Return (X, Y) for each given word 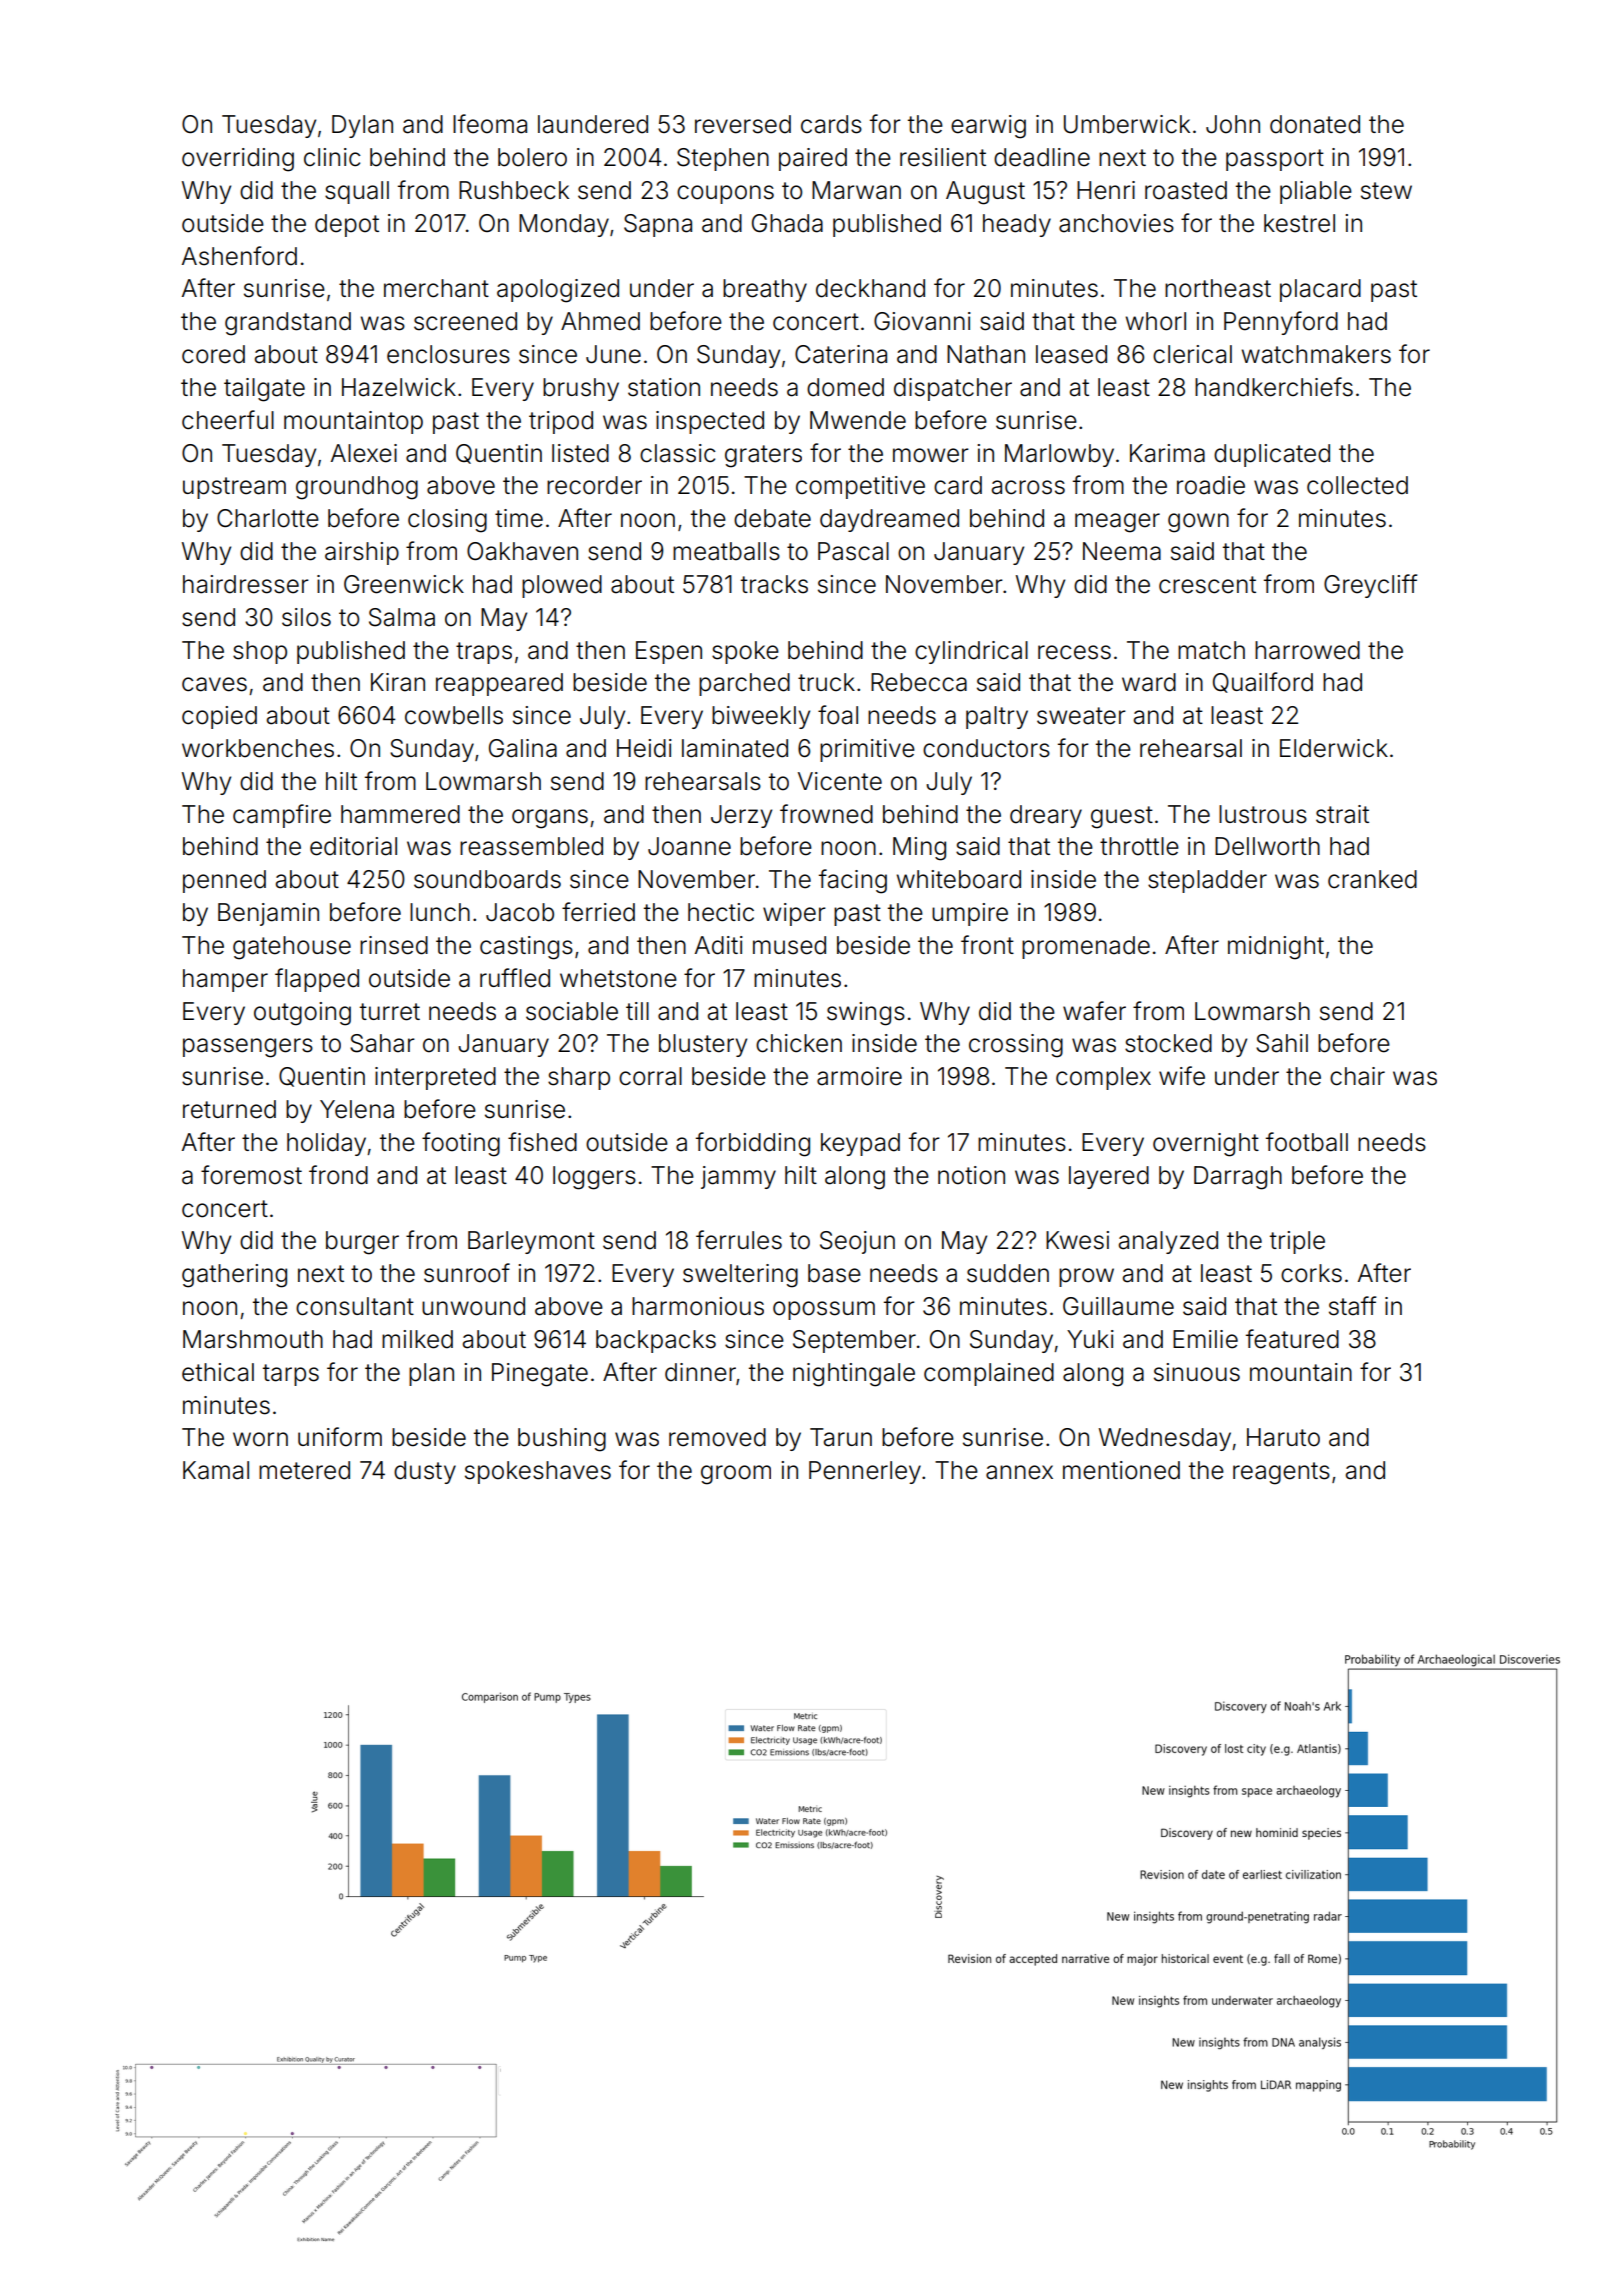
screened (465, 321)
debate (772, 518)
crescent (1207, 585)
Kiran (398, 682)
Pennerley (865, 1472)
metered (304, 1470)
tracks (774, 584)
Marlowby (1059, 455)
